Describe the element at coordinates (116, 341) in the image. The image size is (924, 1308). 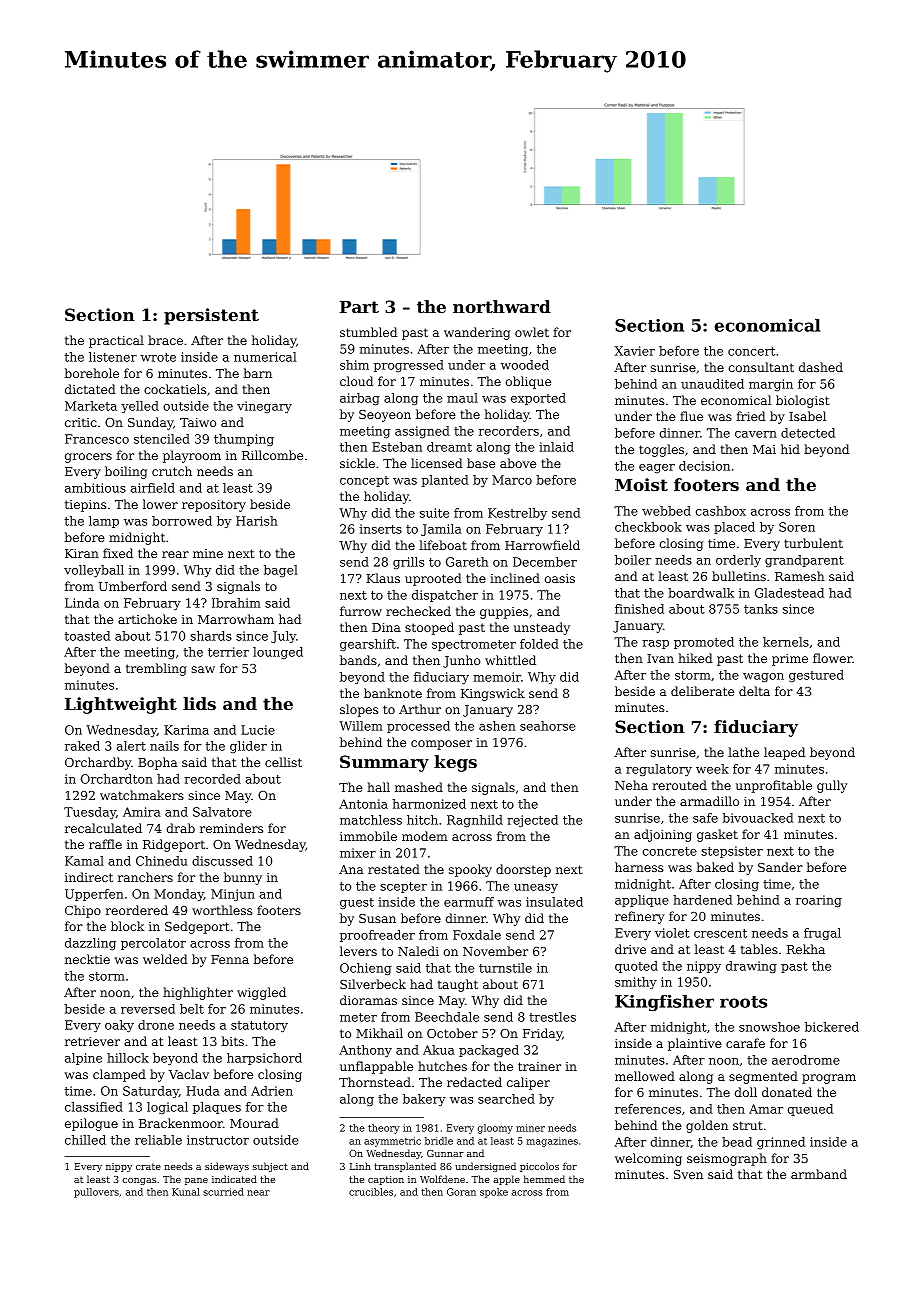
I see `practical` at that location.
